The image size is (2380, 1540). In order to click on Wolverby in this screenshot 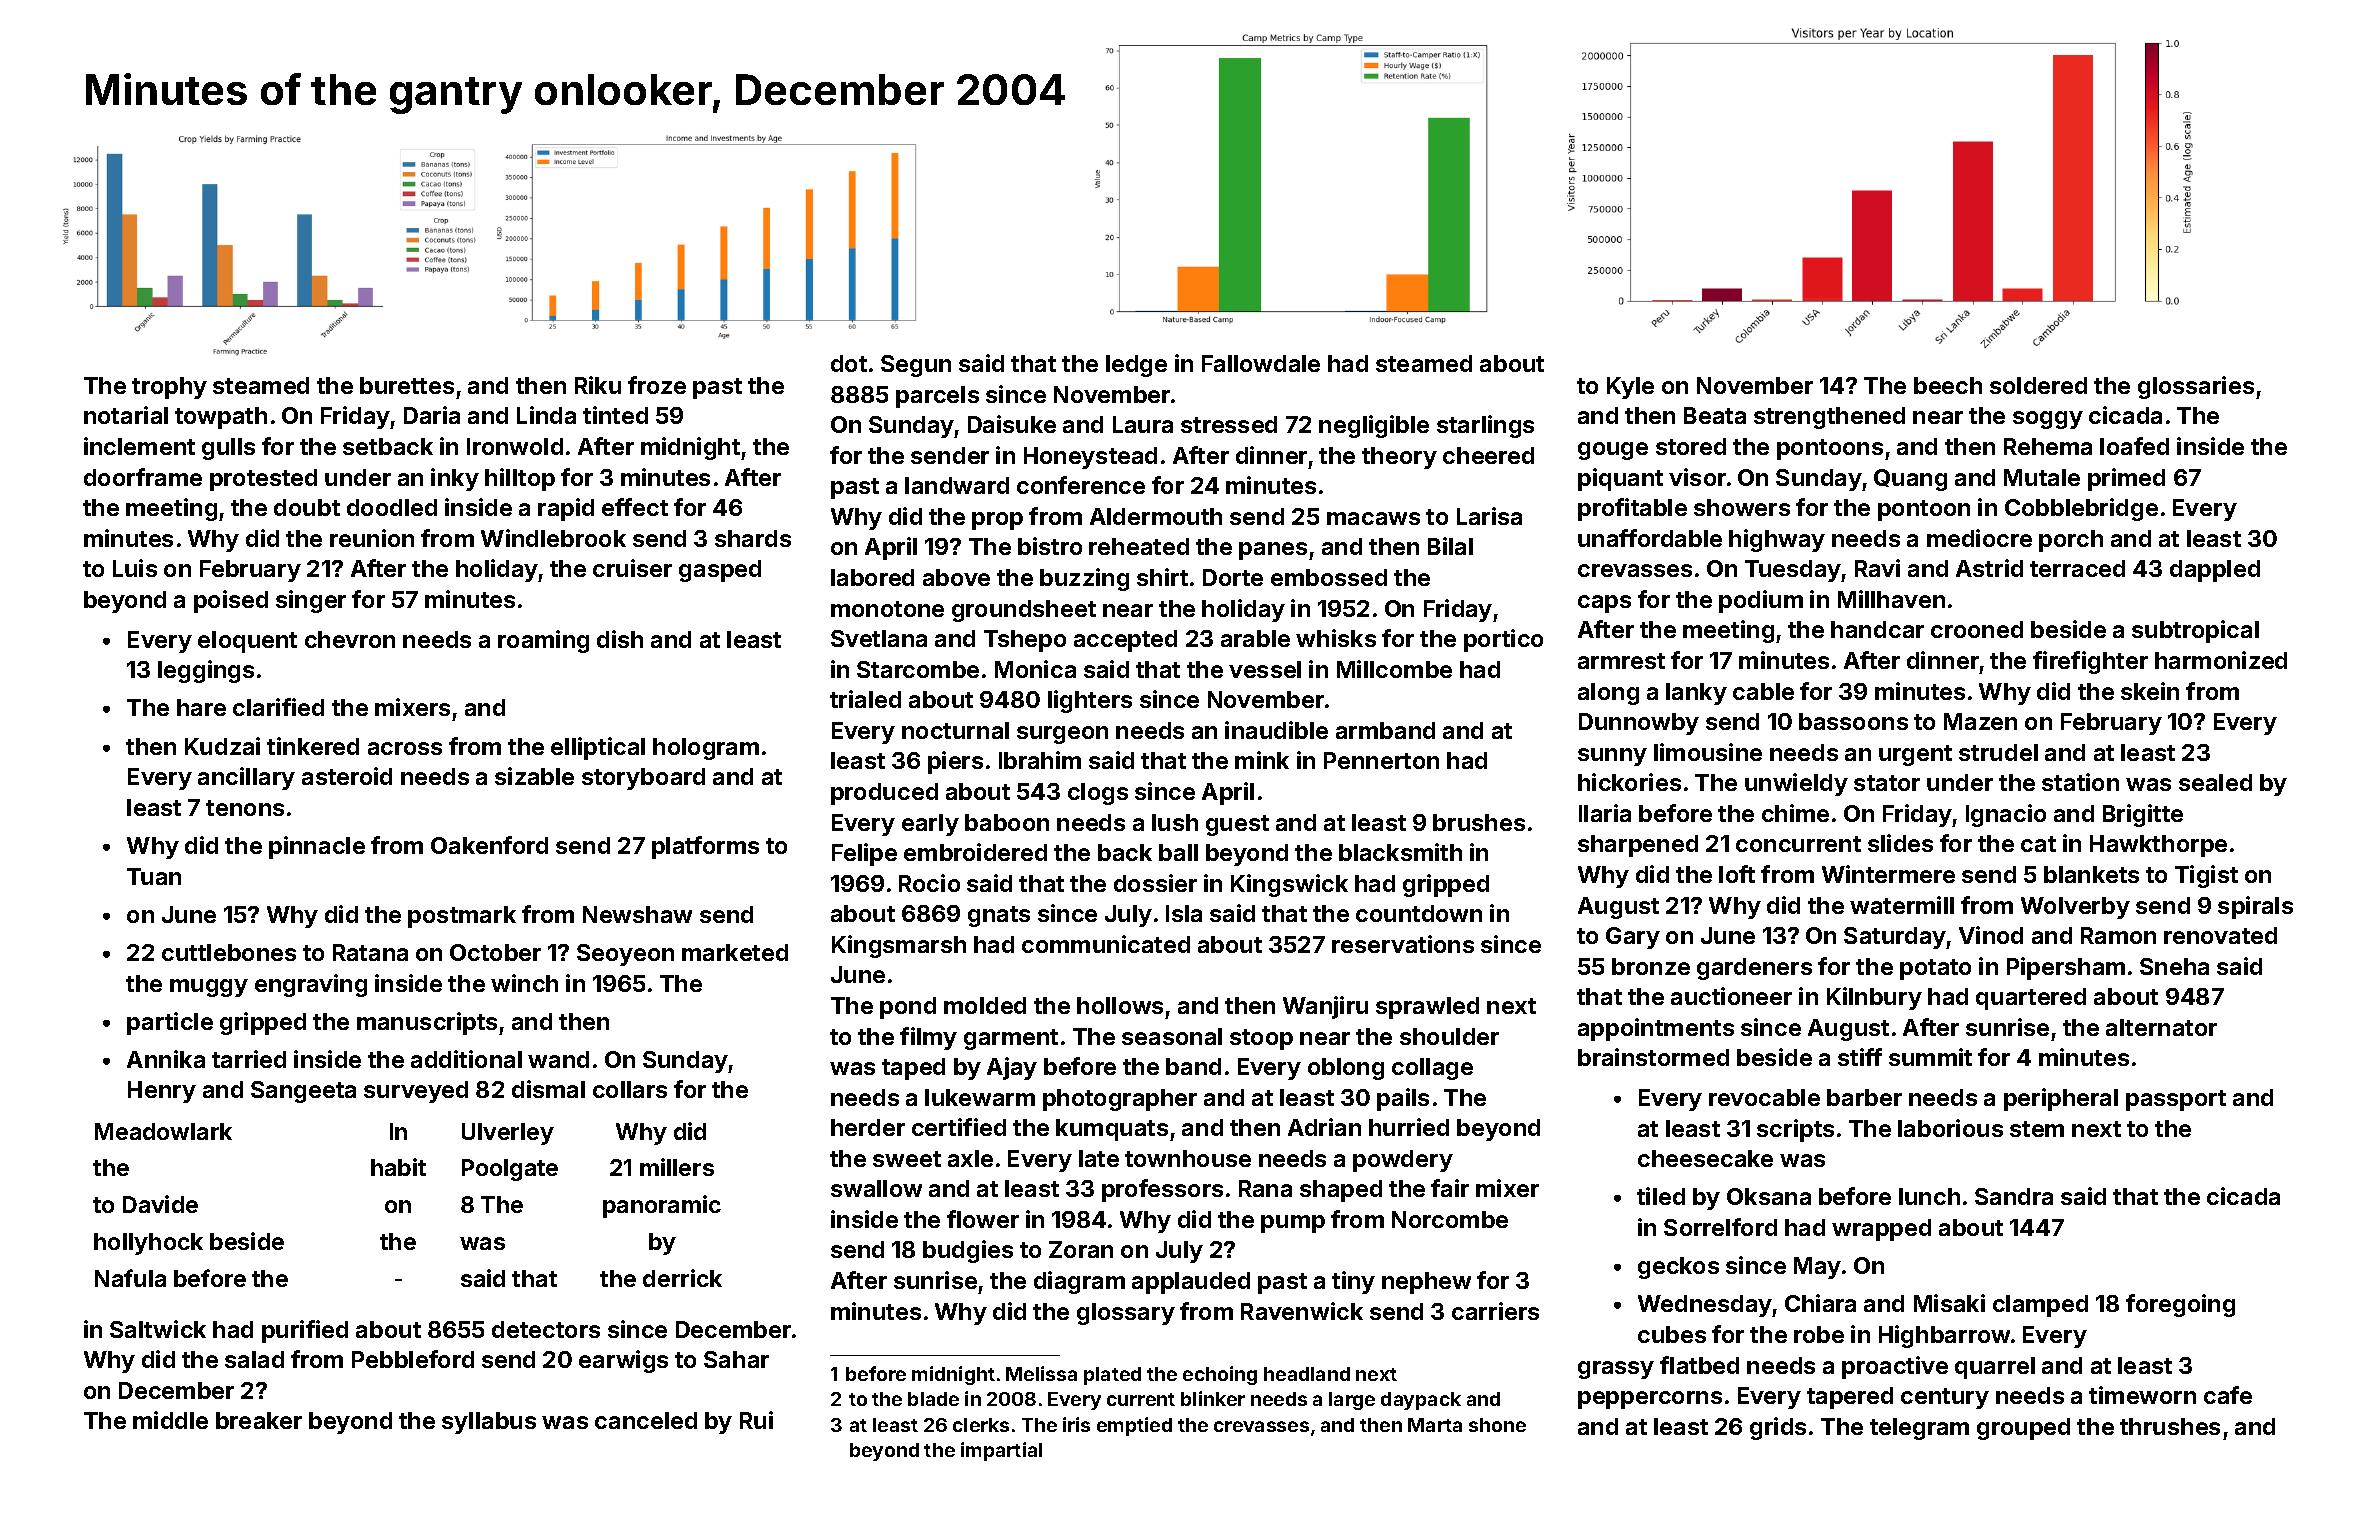, I will do `click(2075, 908)`.
